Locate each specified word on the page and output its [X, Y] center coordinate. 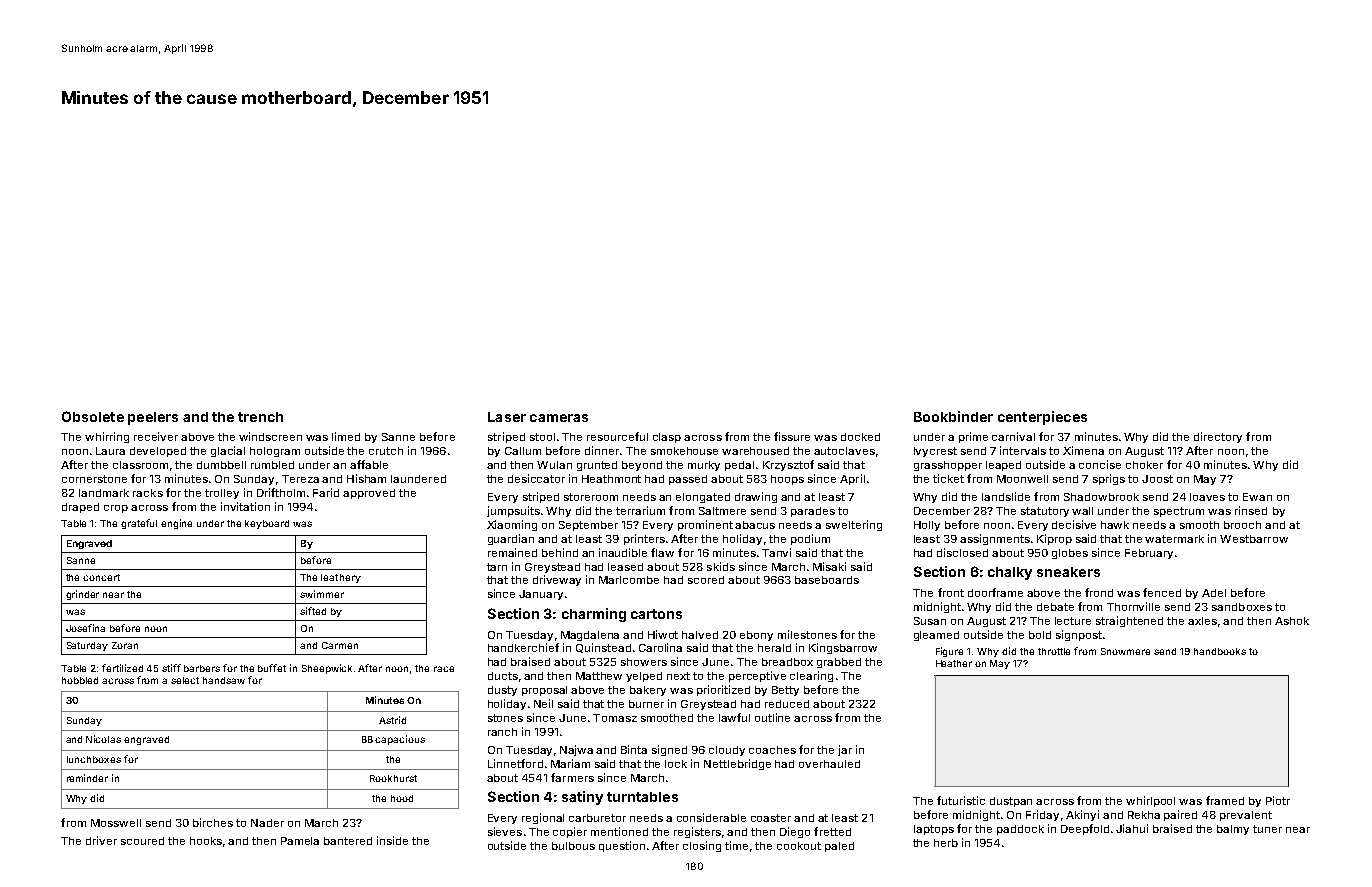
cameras [559, 418]
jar [845, 750]
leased [625, 567]
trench [260, 417]
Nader [267, 823]
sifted [313, 611]
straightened [1129, 621]
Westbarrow [1254, 539]
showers [644, 662]
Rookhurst [393, 778]
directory [1218, 437]
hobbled [80, 680]
